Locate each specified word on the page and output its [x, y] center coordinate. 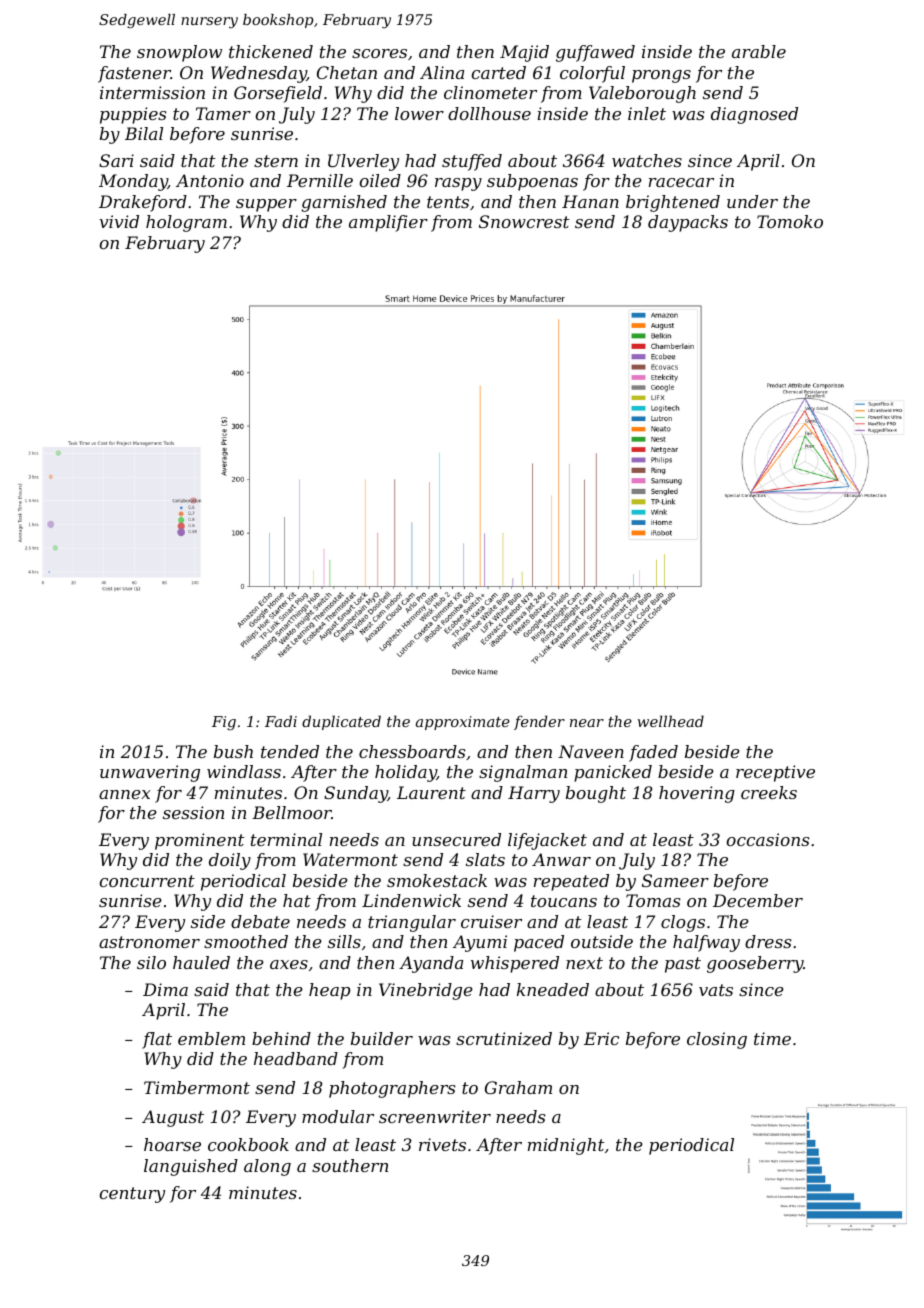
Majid [524, 53]
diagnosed [754, 115]
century [132, 1195]
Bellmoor [292, 812]
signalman [523, 773]
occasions [768, 839]
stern [276, 161]
